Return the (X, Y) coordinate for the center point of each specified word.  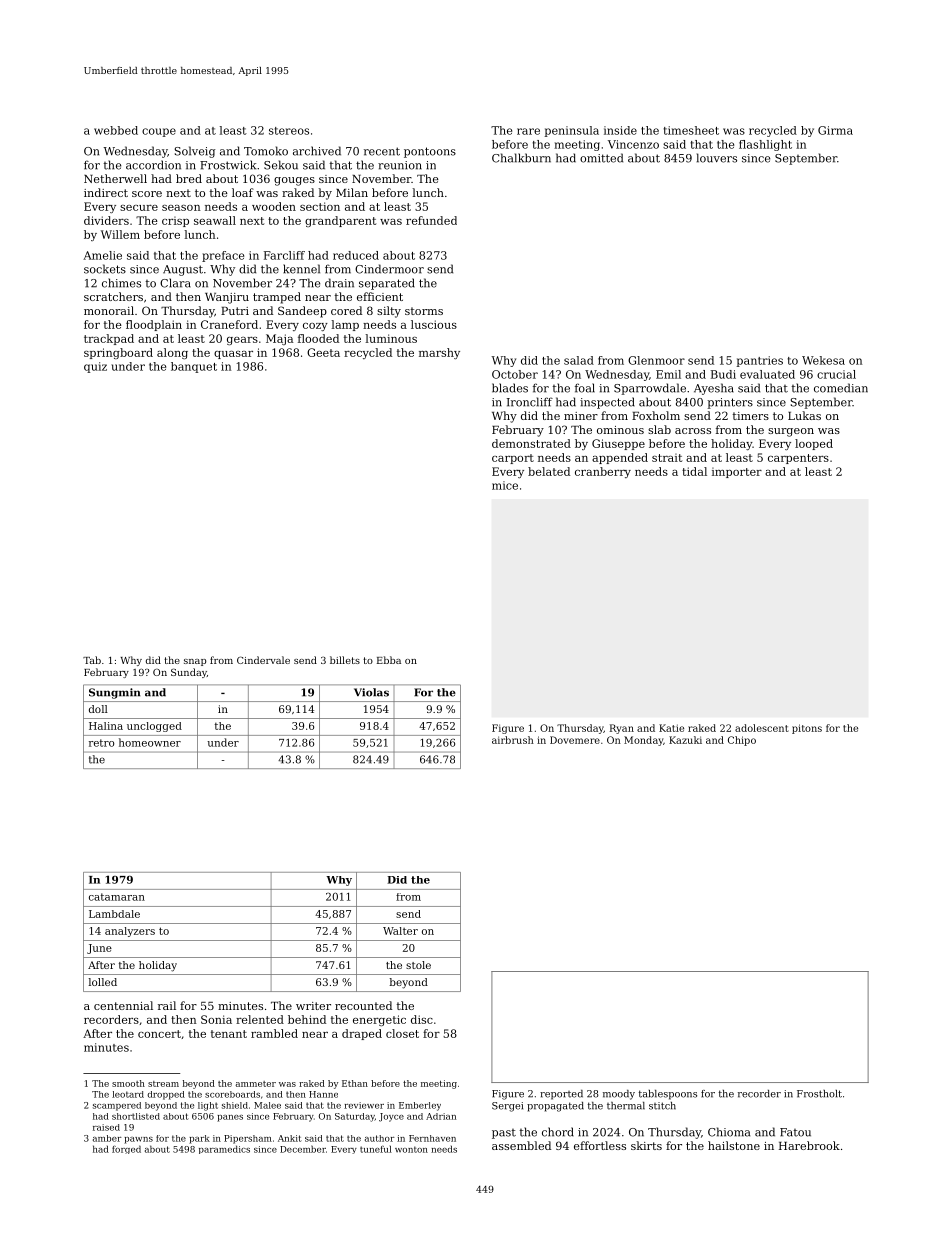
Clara (175, 283)
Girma (835, 130)
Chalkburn (521, 158)
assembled (521, 1145)
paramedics (224, 1149)
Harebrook (809, 1145)
